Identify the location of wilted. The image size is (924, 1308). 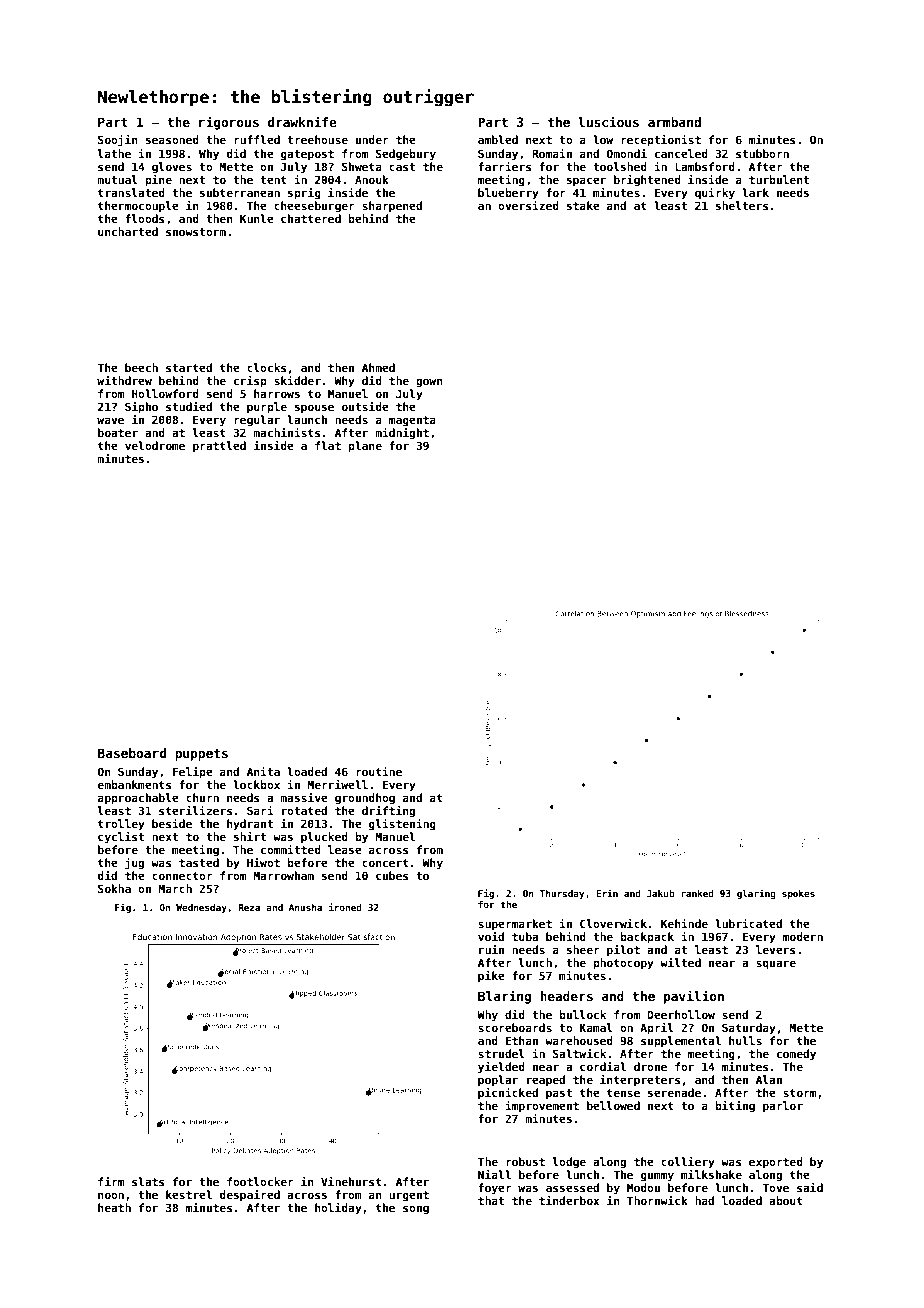
(680, 962).
